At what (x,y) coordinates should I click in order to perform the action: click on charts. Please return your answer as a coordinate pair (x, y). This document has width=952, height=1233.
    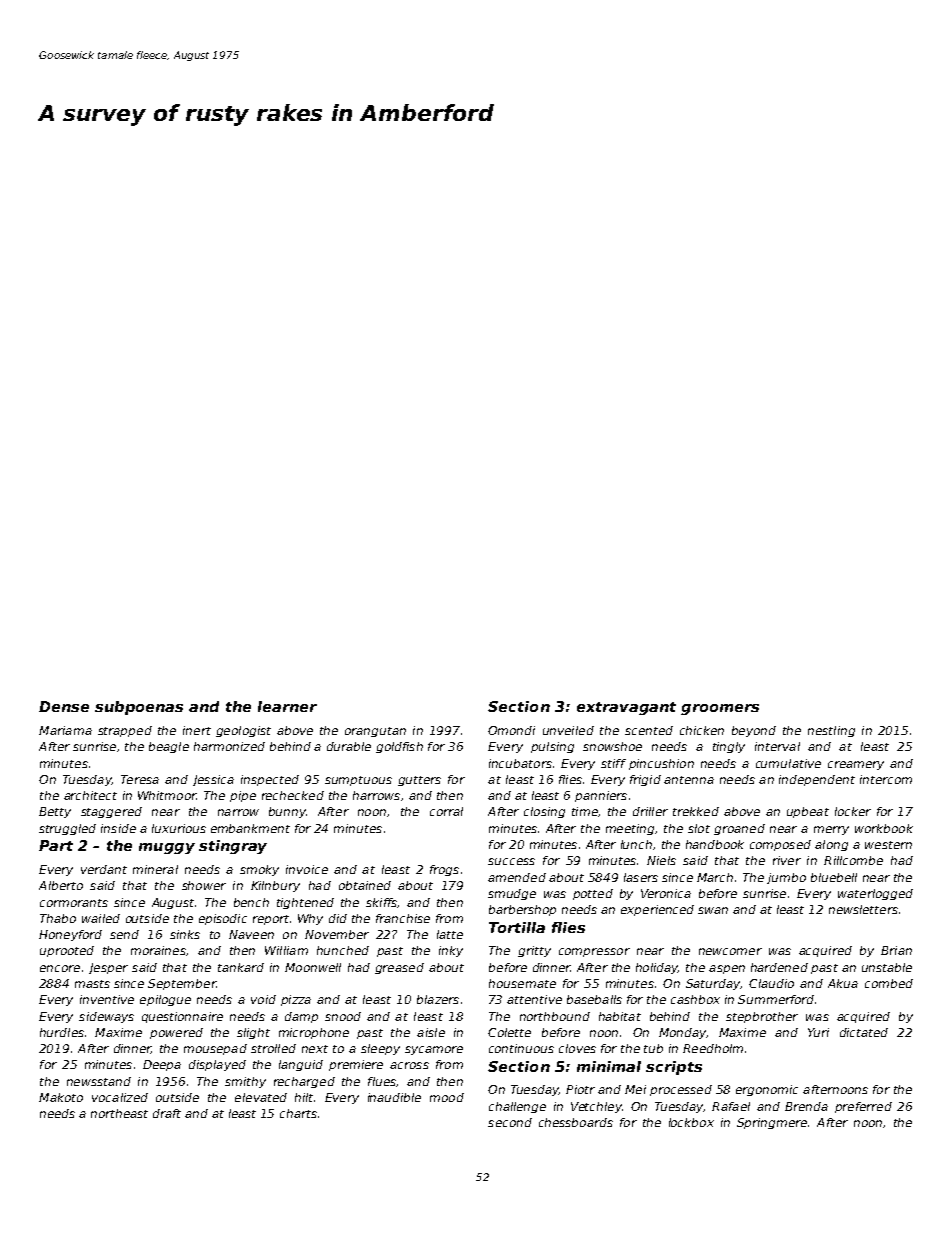
    Looking at the image, I should click on (298, 1113).
